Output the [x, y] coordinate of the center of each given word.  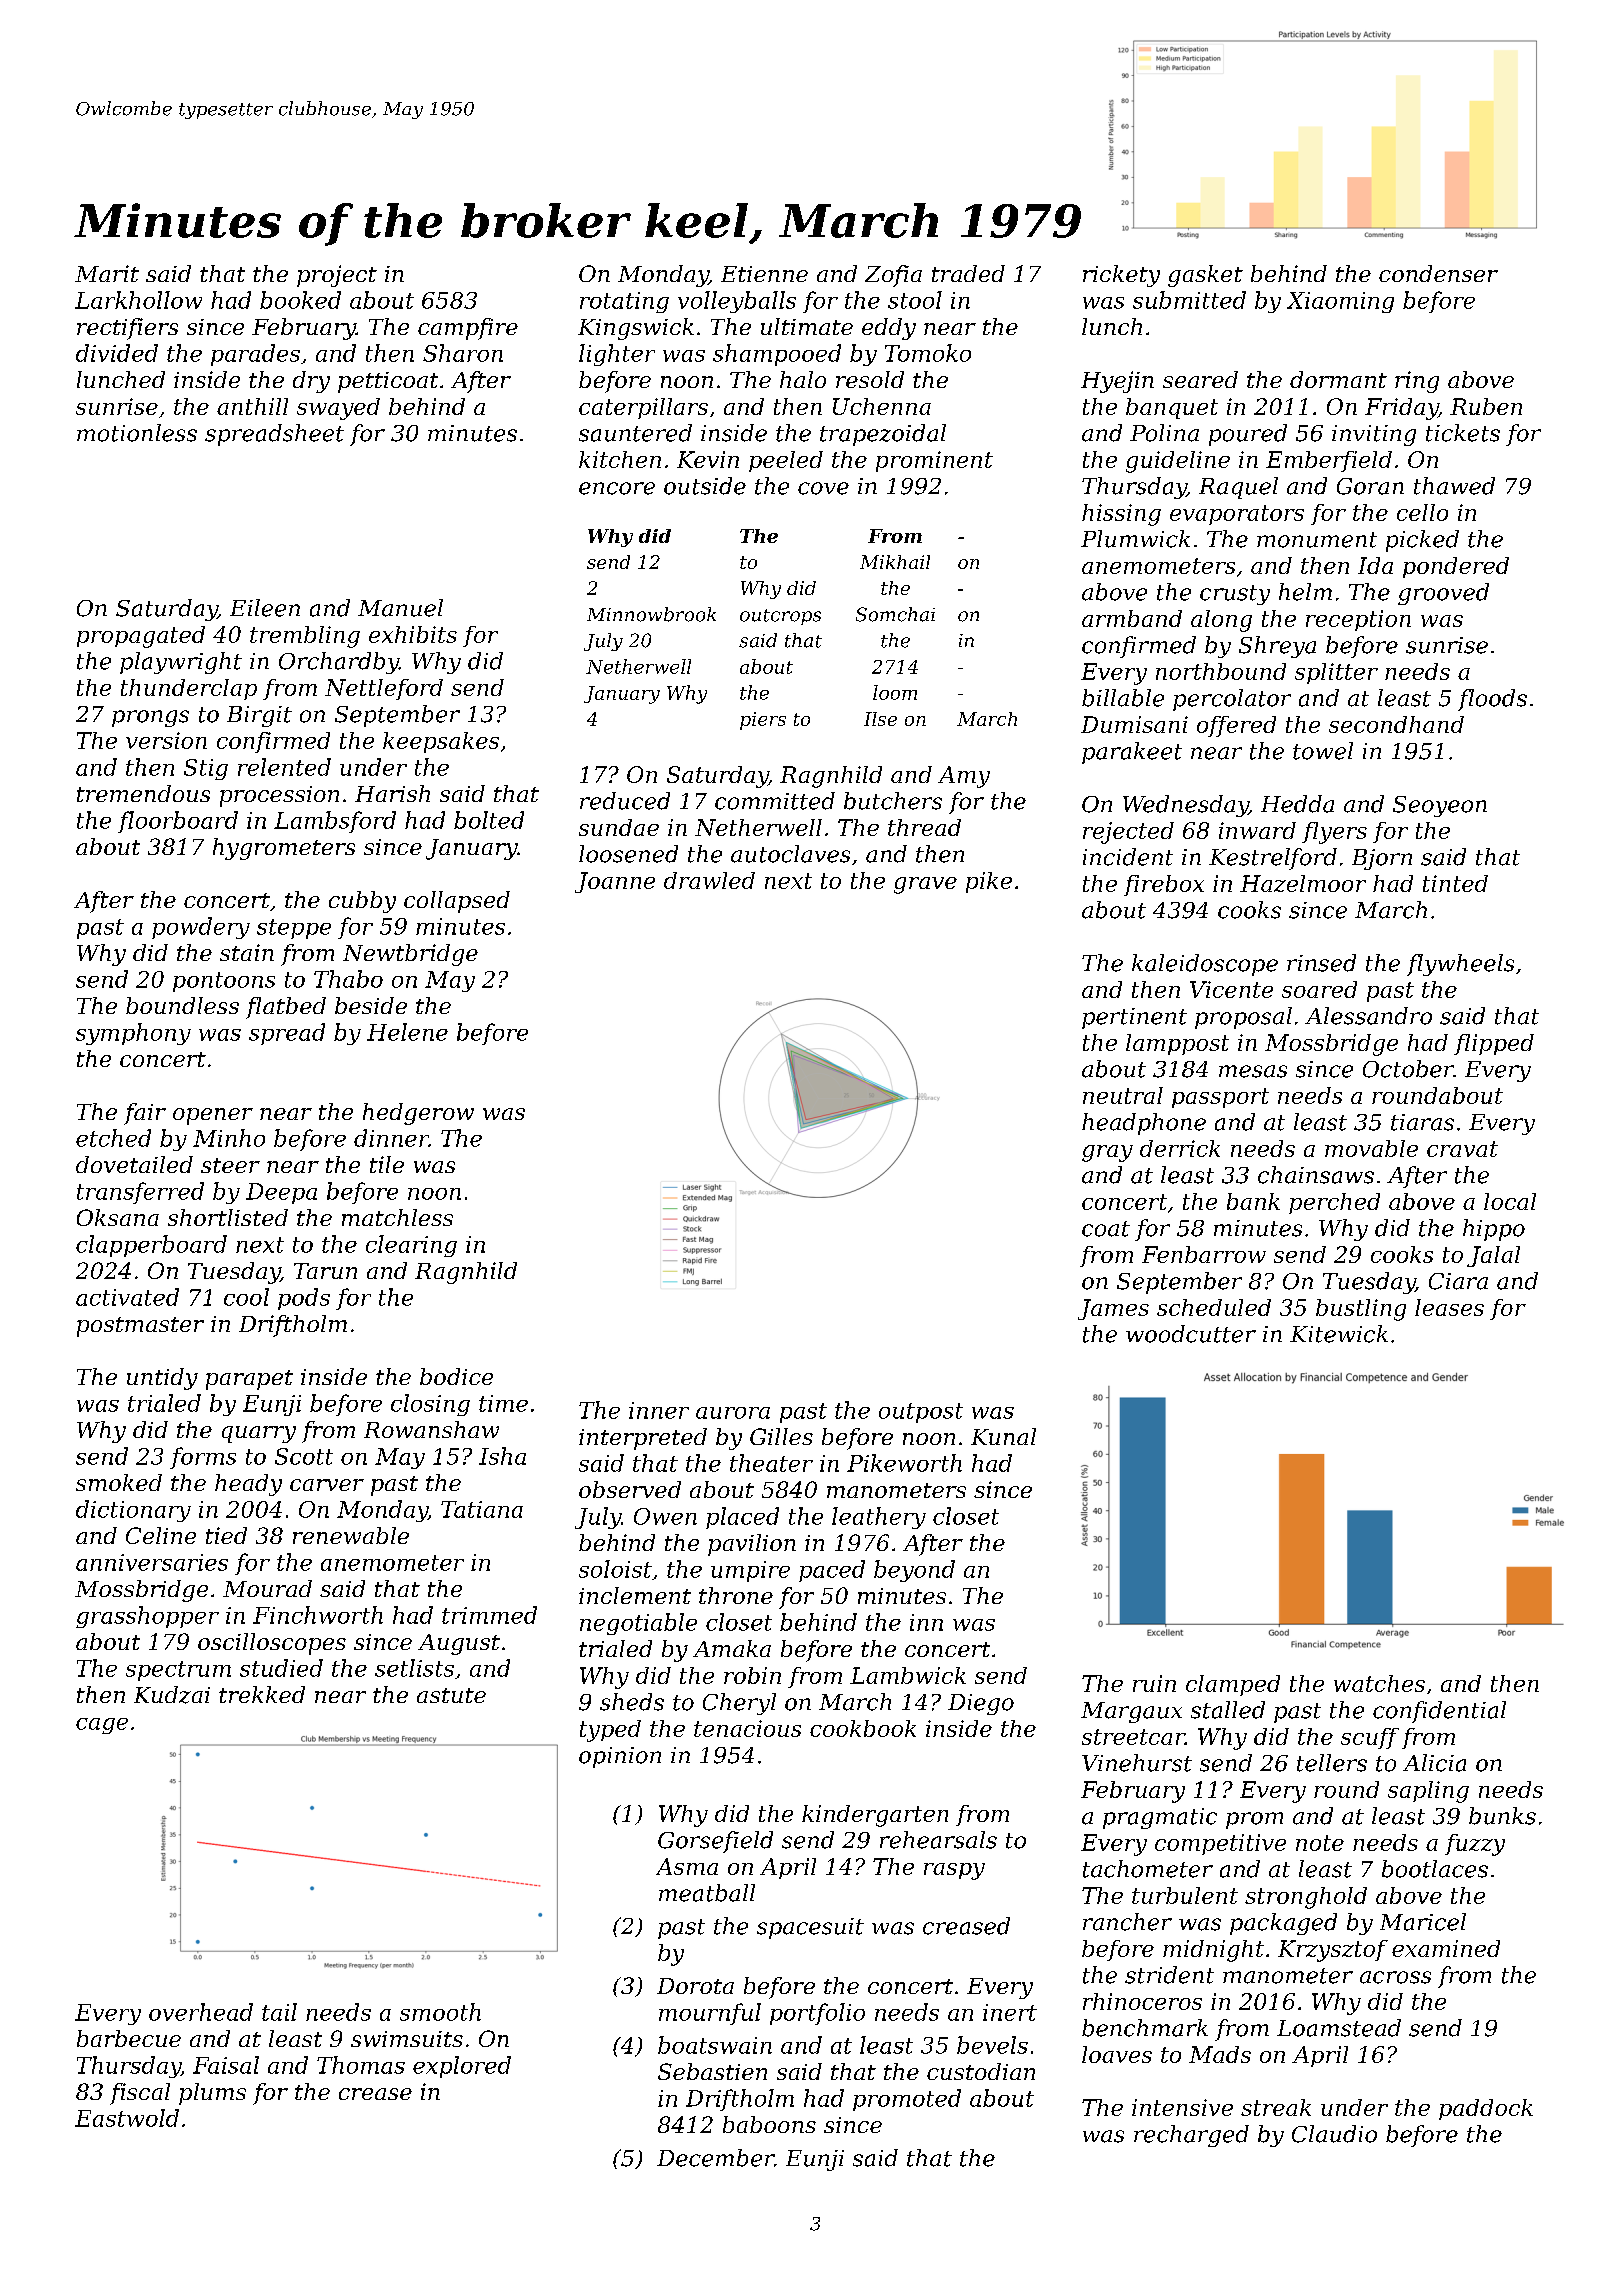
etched [113, 1138]
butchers [893, 801]
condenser [1438, 273]
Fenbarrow [1204, 1254]
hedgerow [418, 1114]
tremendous [143, 793]
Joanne [615, 882]
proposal [1243, 1018]
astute [451, 1695]
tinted [1455, 883]
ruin [1154, 1683]
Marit [107, 273]
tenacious [747, 1728]
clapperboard [151, 1246]
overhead [201, 2012]
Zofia [893, 276]
